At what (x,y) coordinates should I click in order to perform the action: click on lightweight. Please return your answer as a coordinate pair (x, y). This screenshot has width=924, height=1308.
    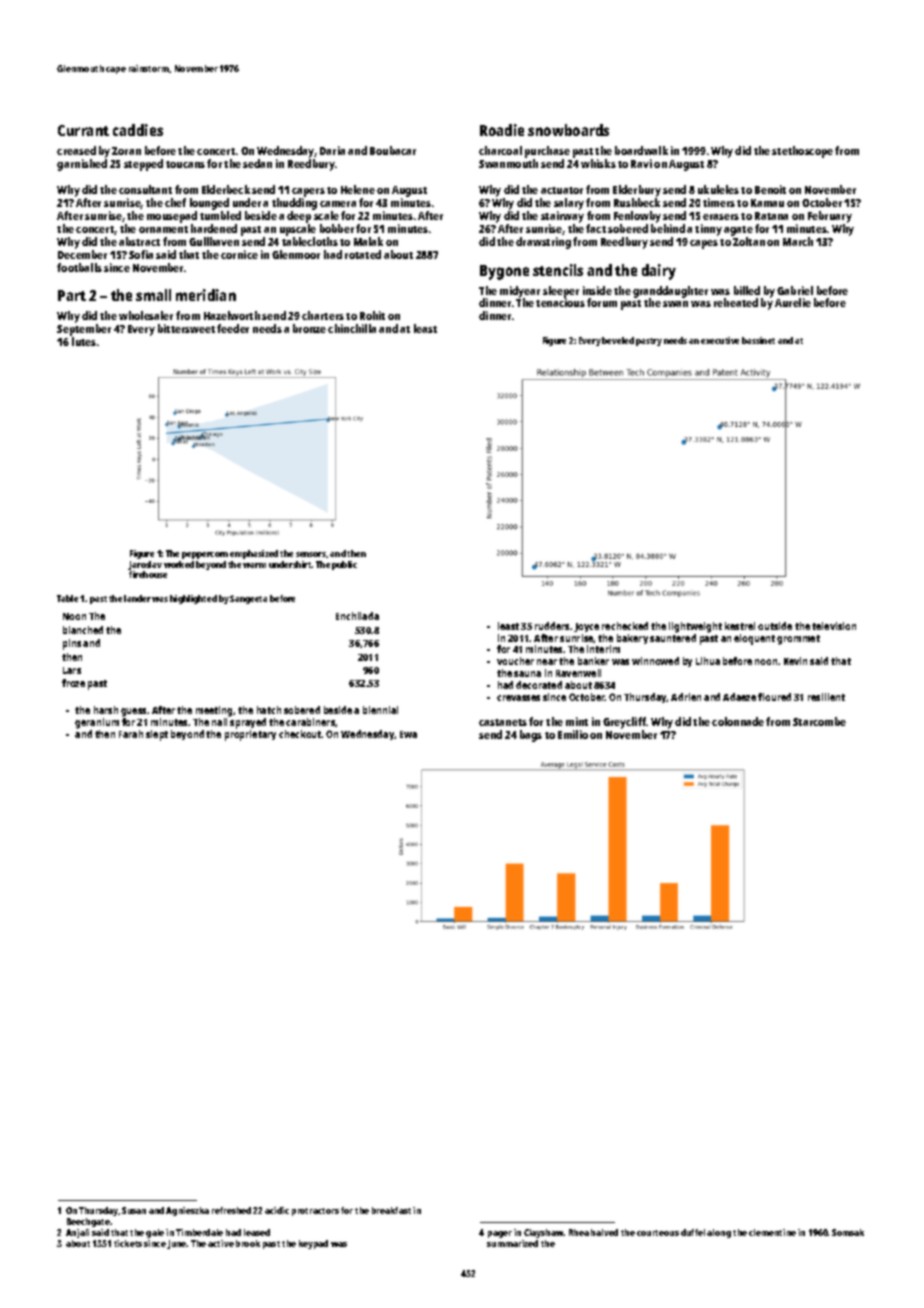
    Looking at the image, I should click on (695, 627).
